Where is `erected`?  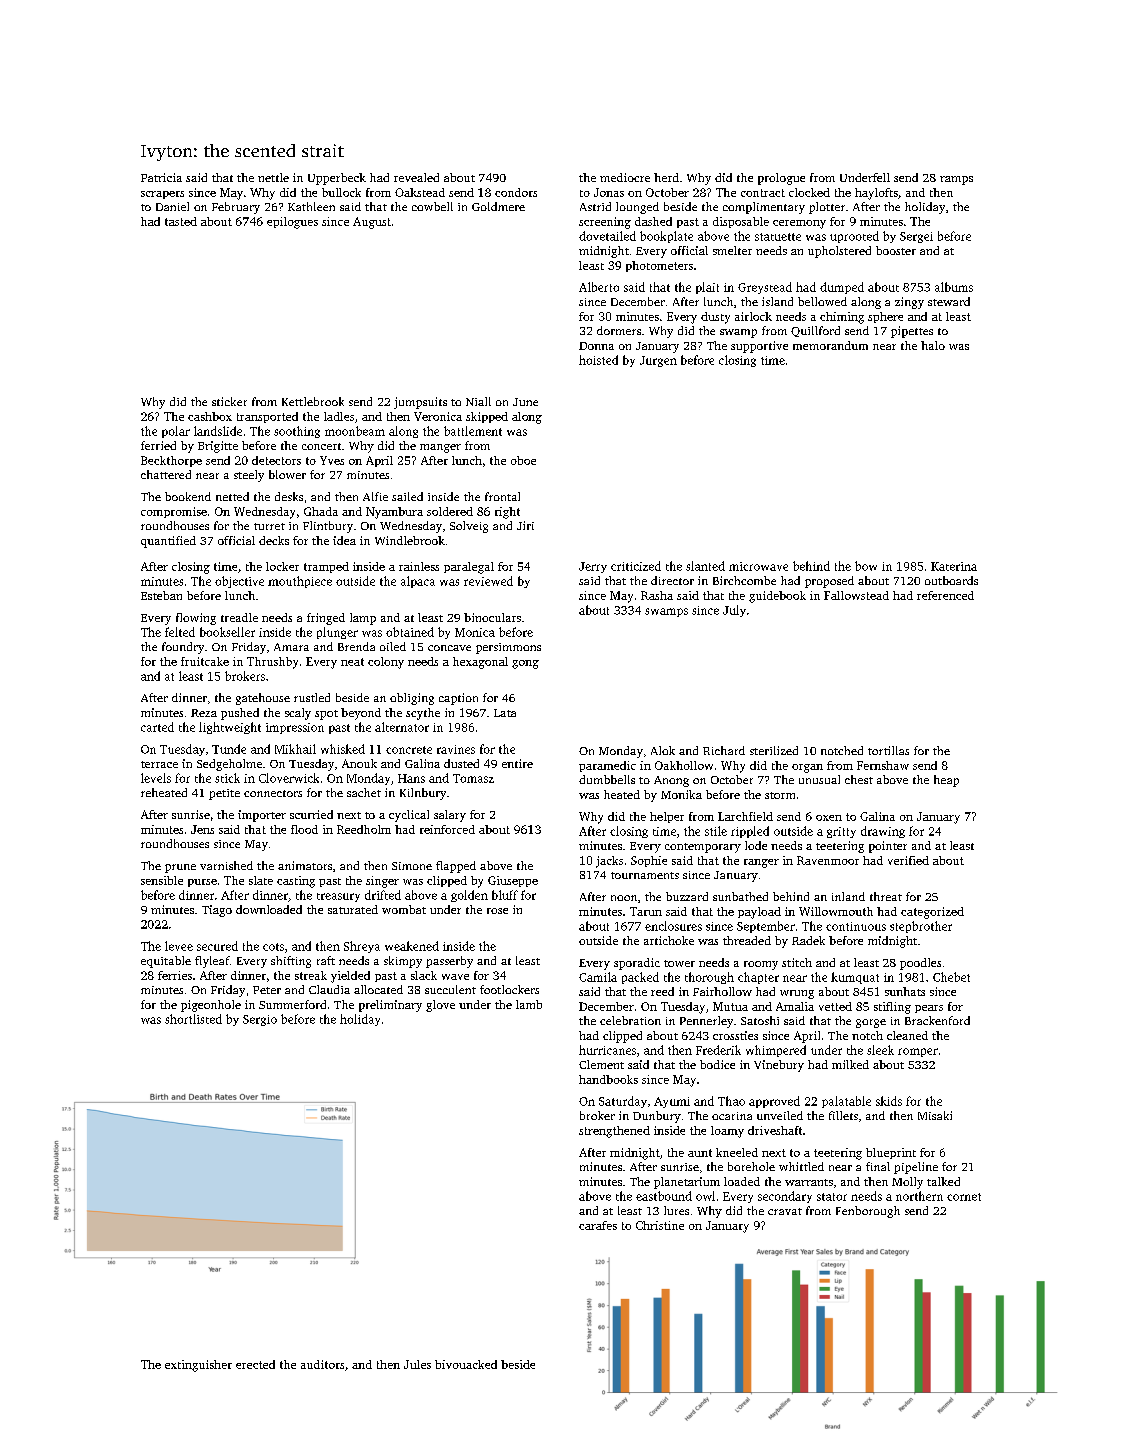
erected is located at coordinates (255, 1364).
